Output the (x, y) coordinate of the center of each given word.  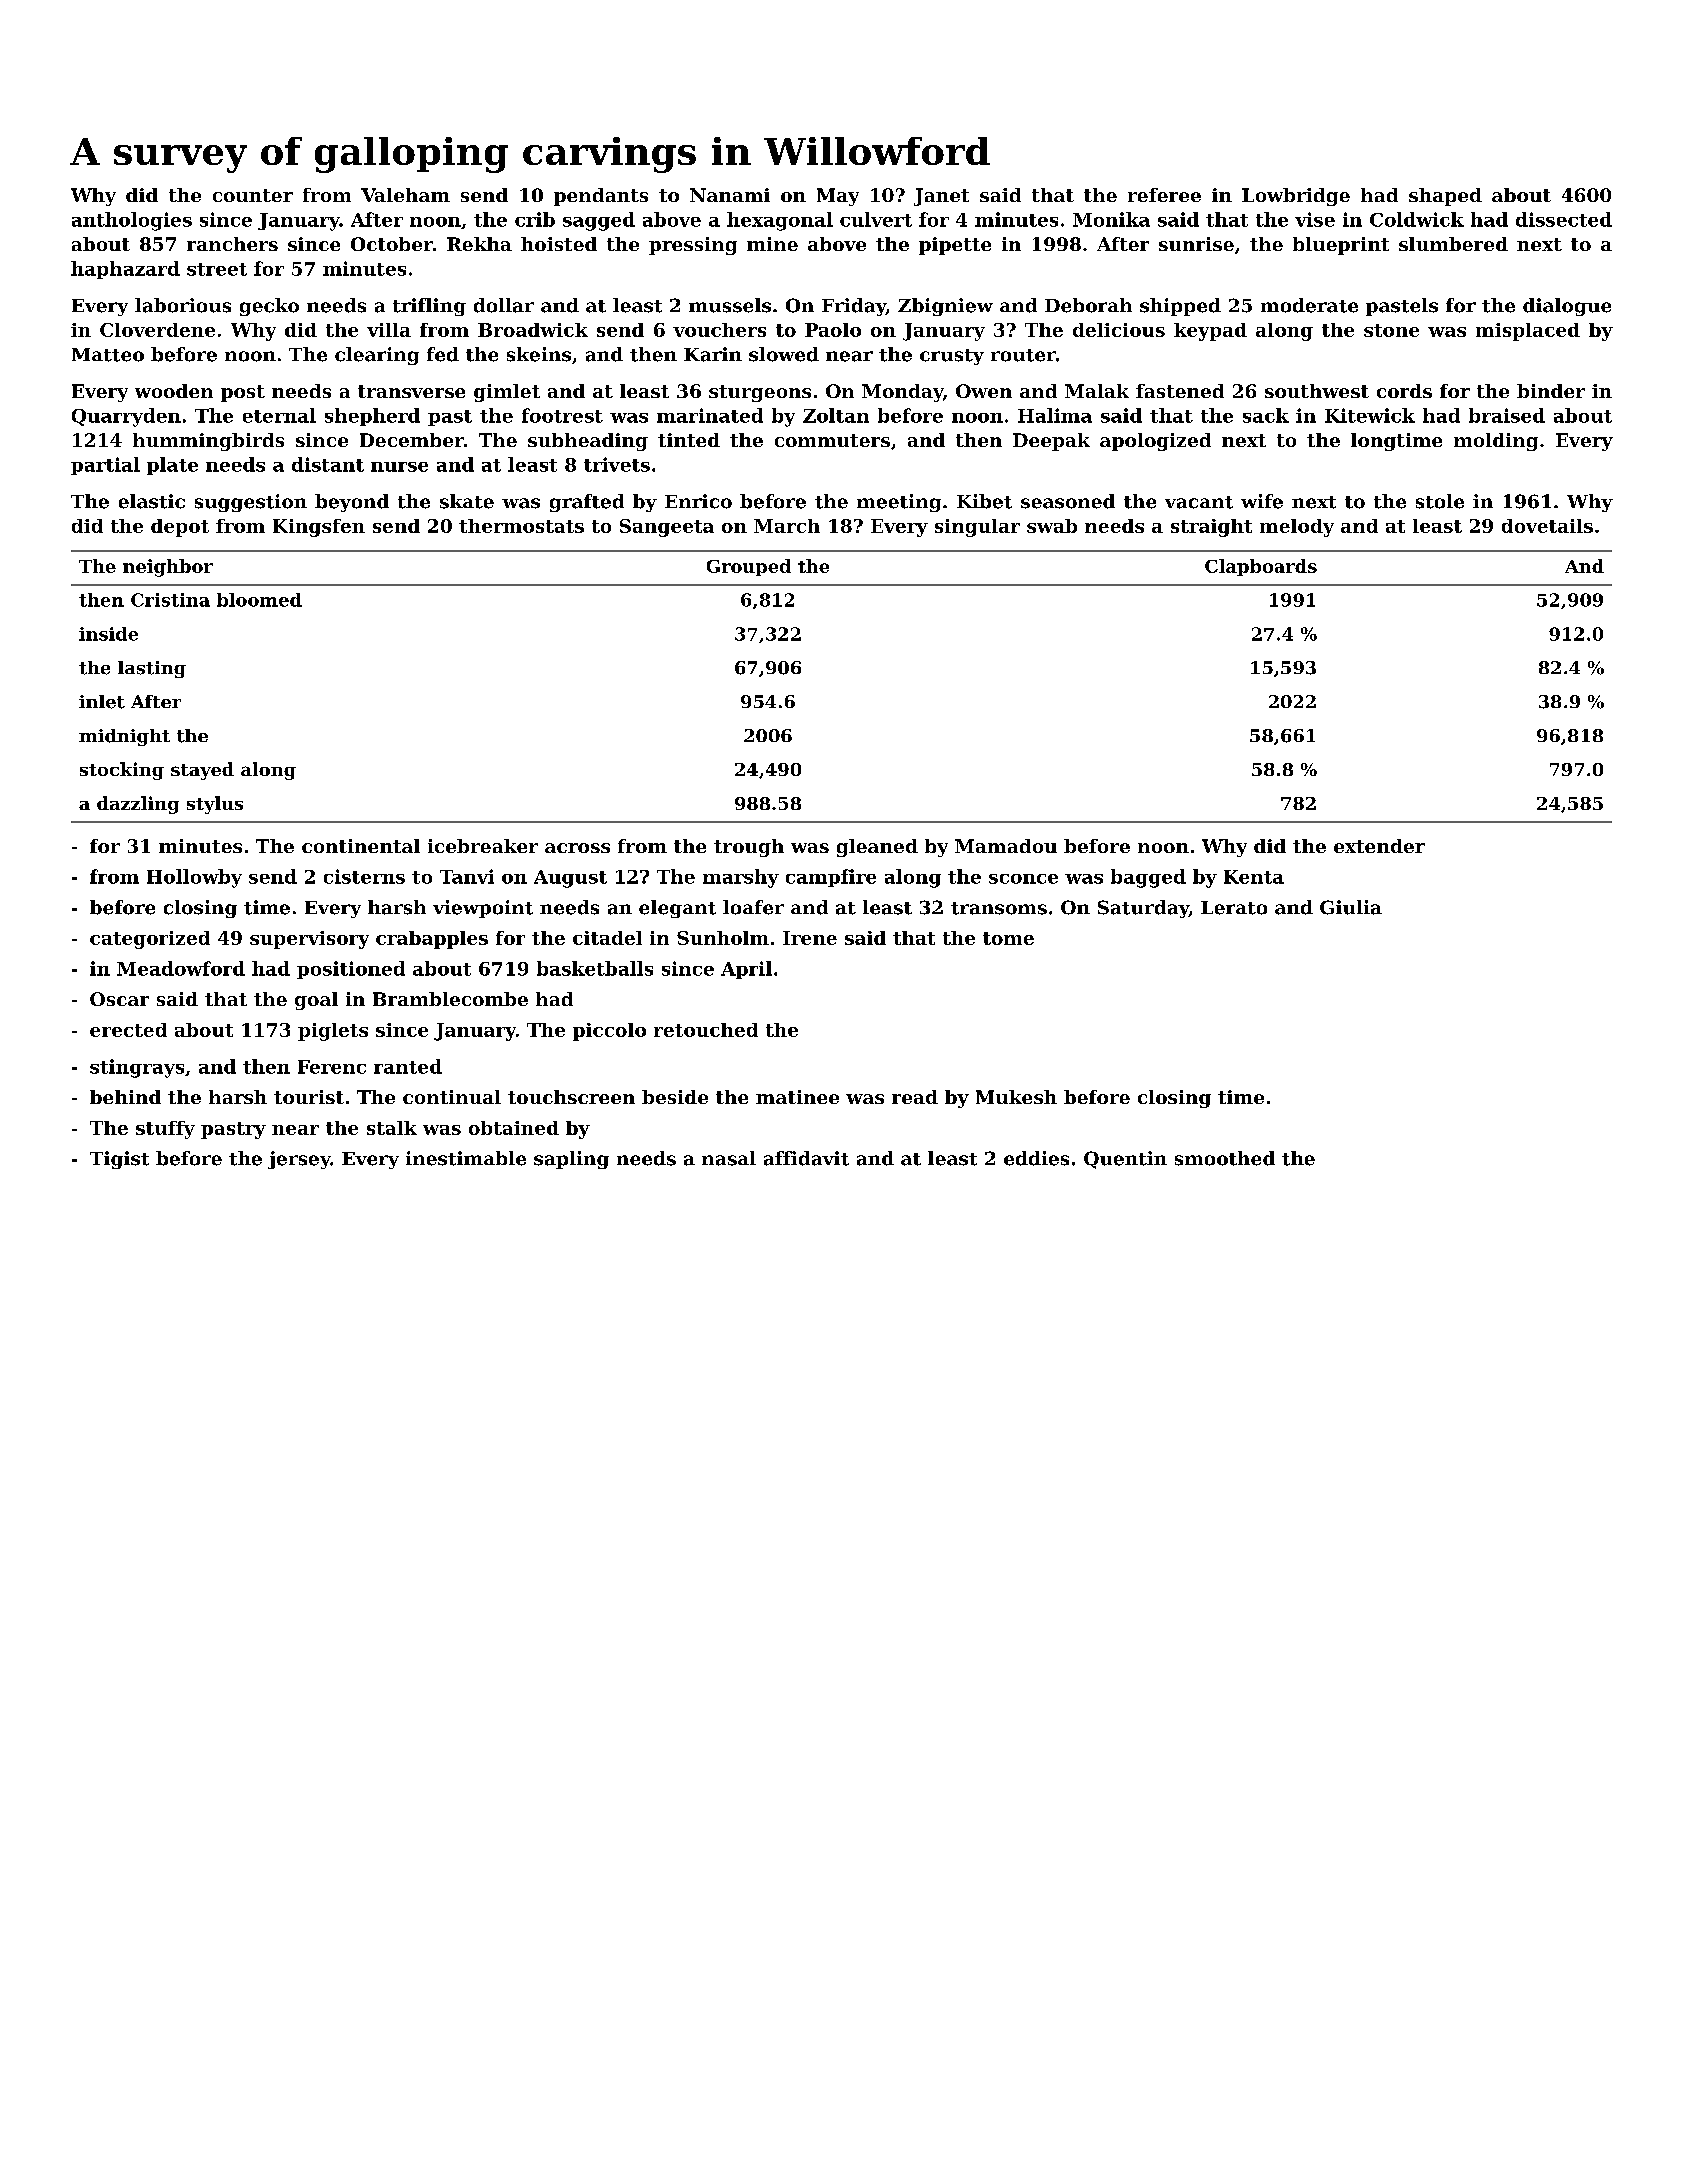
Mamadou (1006, 846)
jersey (299, 1160)
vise (1315, 219)
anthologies (132, 221)
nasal (729, 1158)
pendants (601, 197)
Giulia (1351, 907)
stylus (215, 805)
